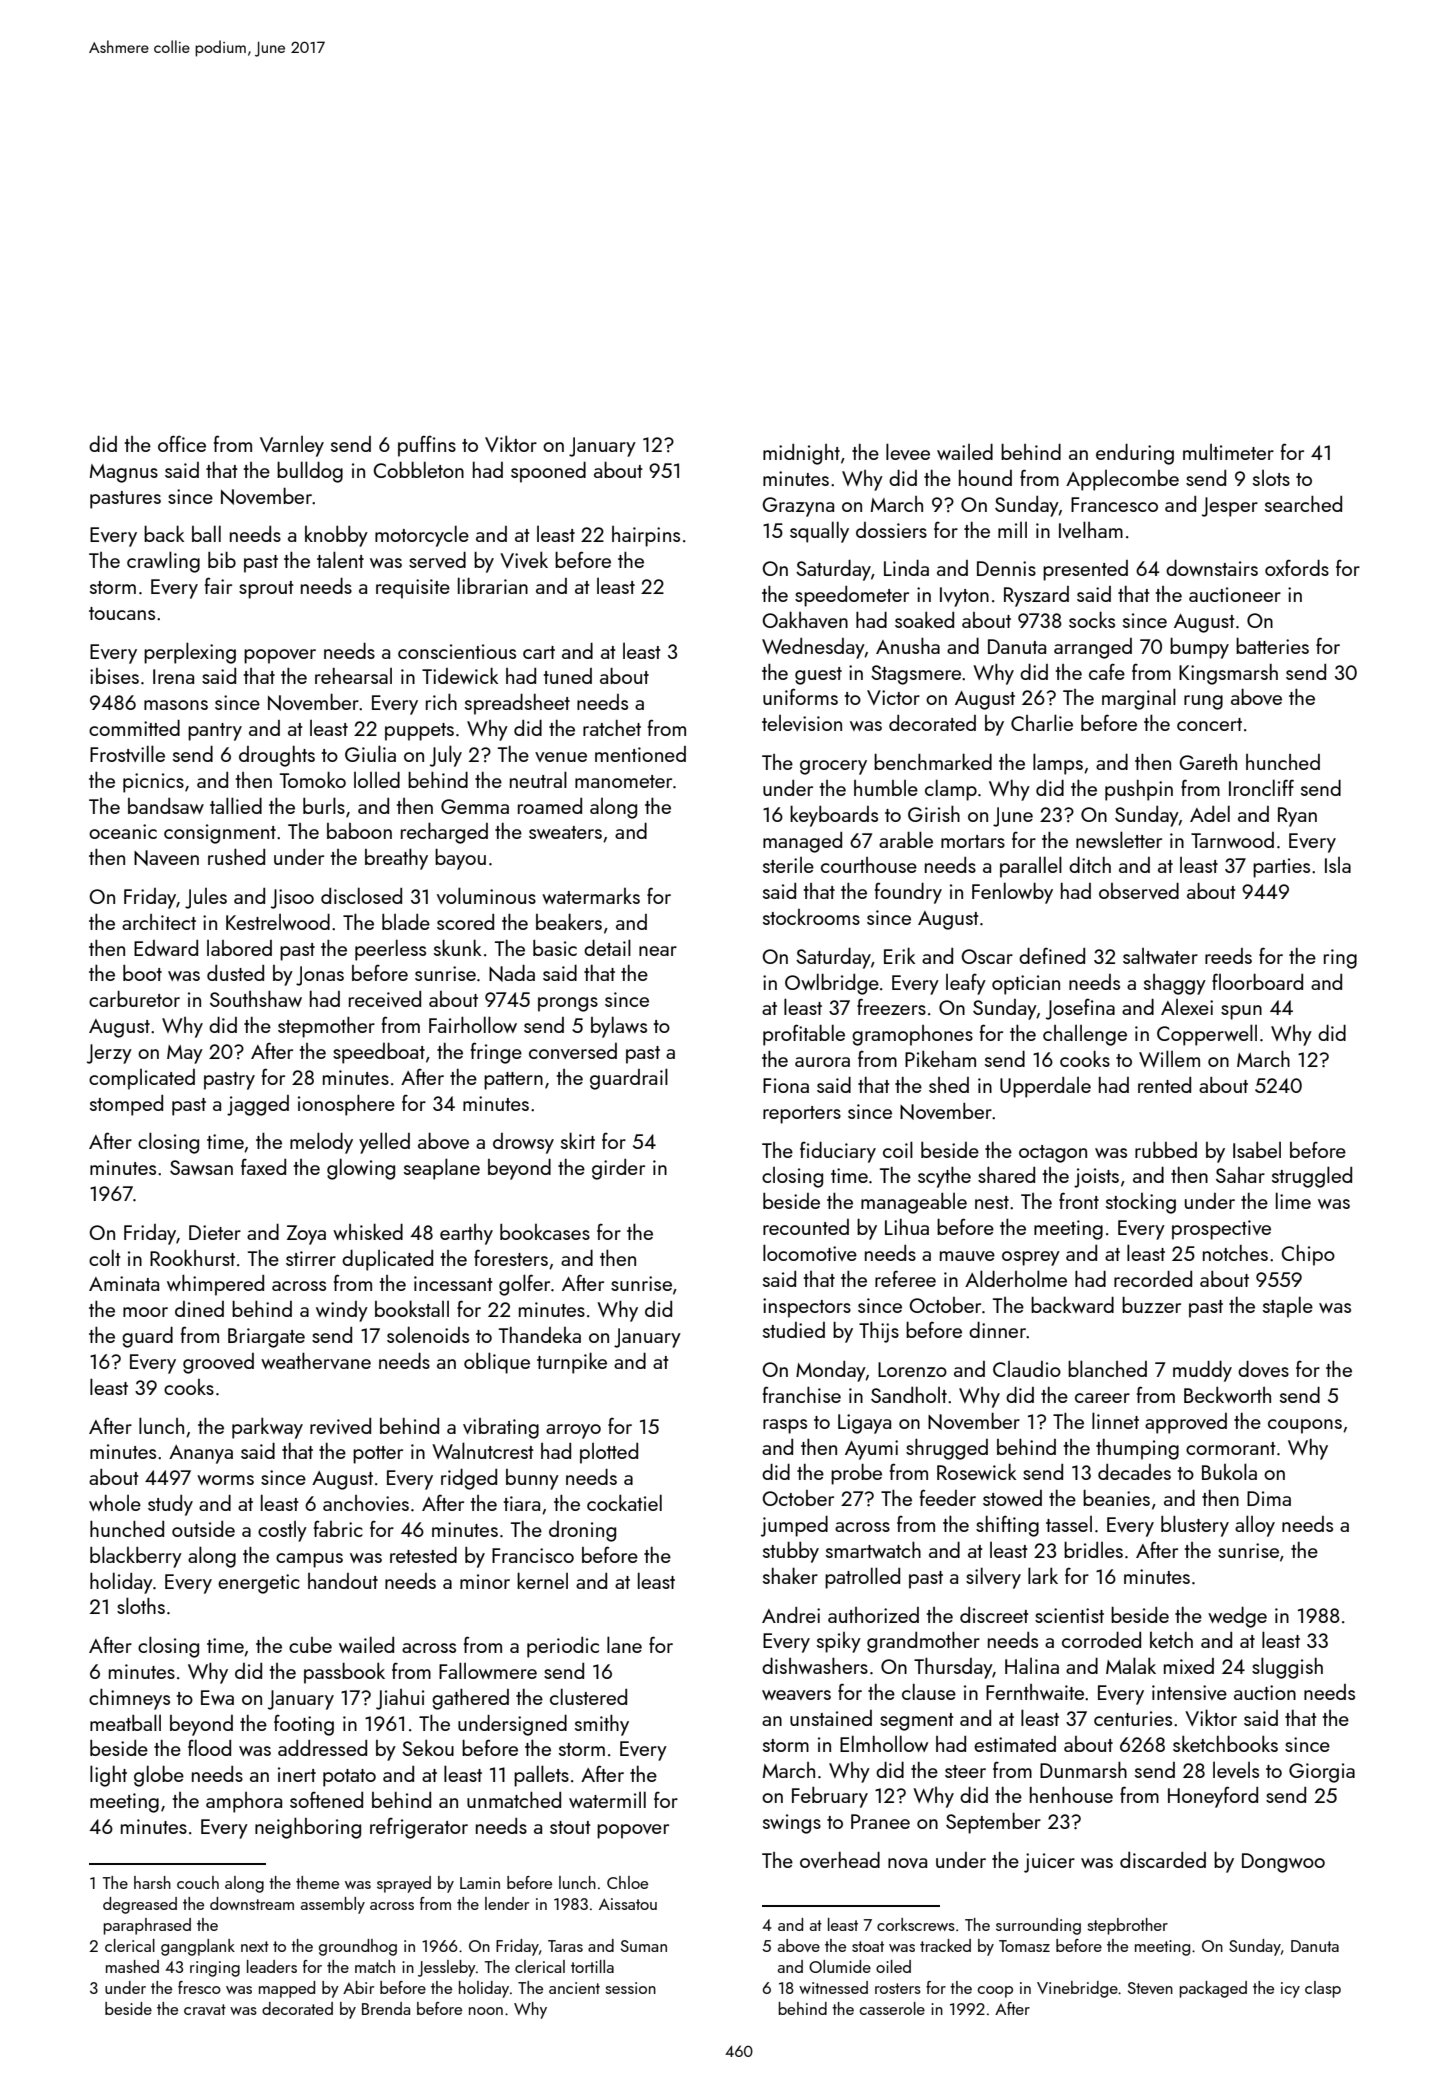 This screenshot has height=2100, width=1450. What do you see at coordinates (801, 454) in the screenshot?
I see `midnight` at bounding box center [801, 454].
